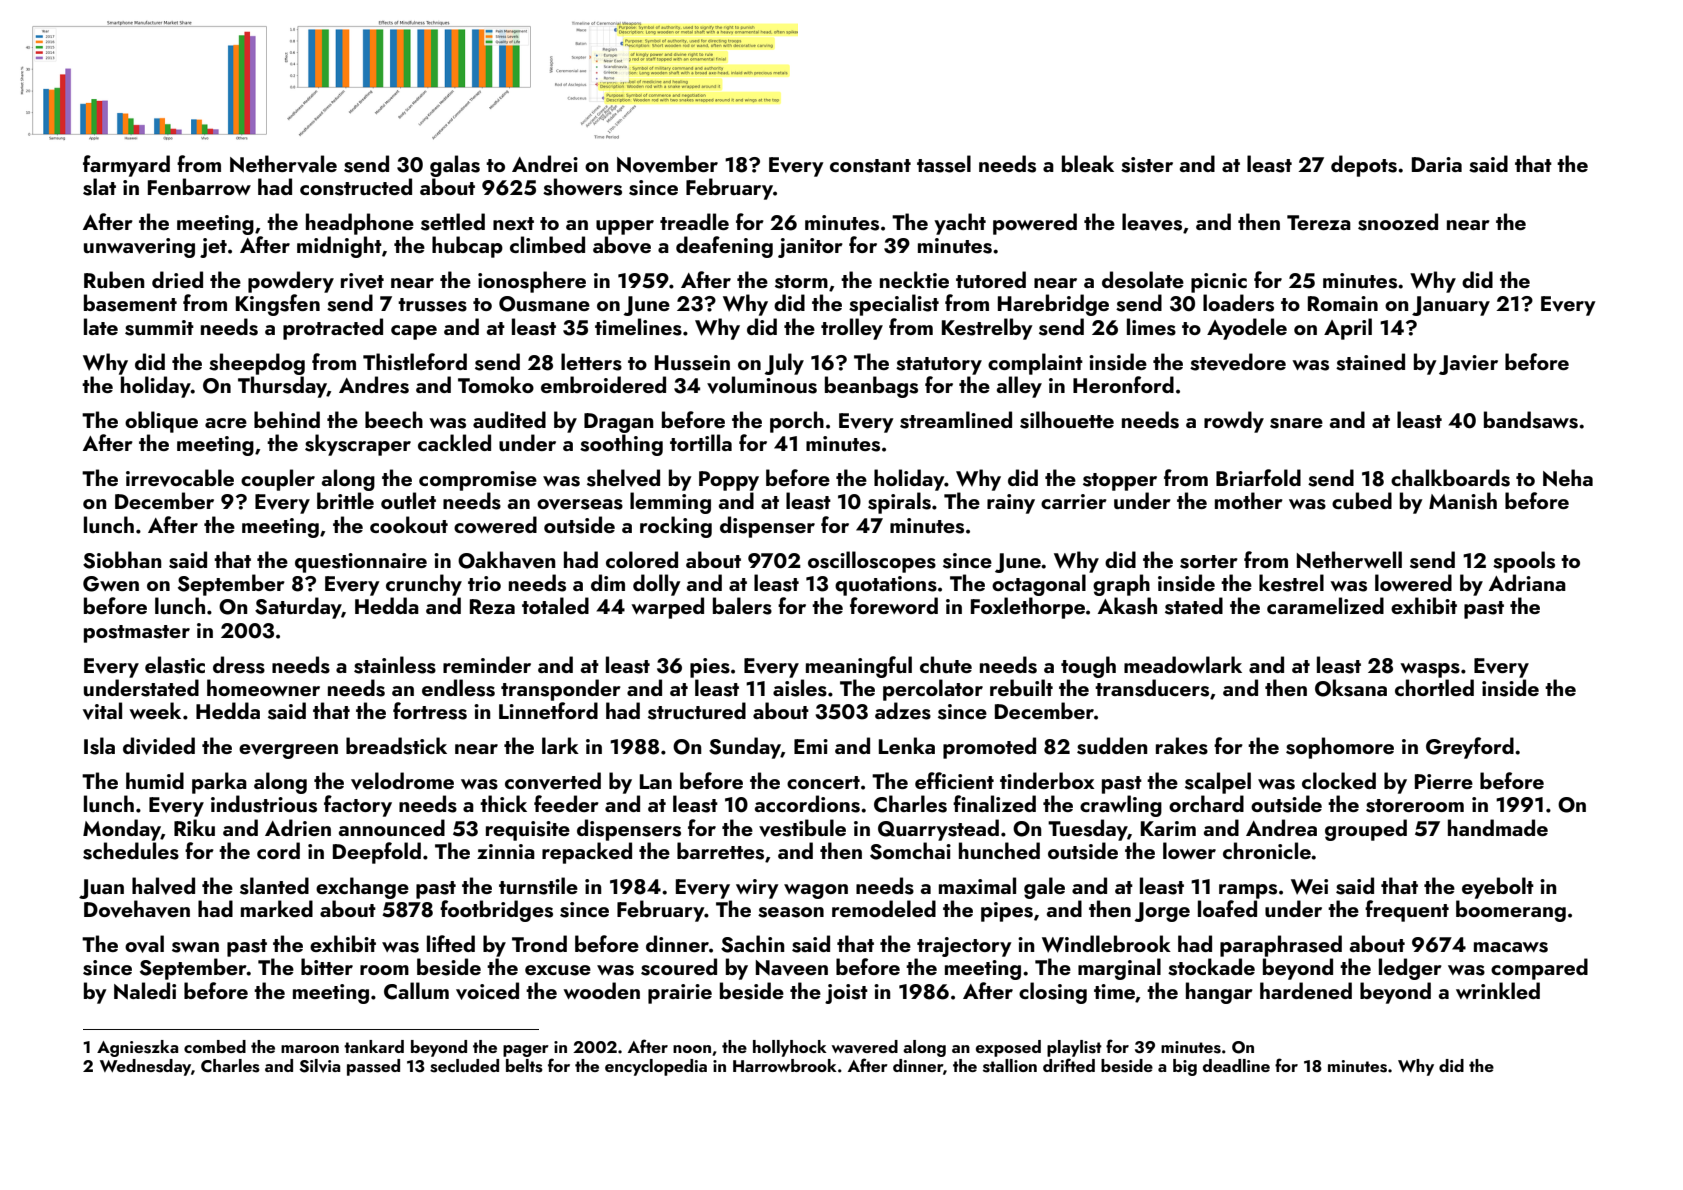  I want to click on Oksana, so click(1351, 688).
